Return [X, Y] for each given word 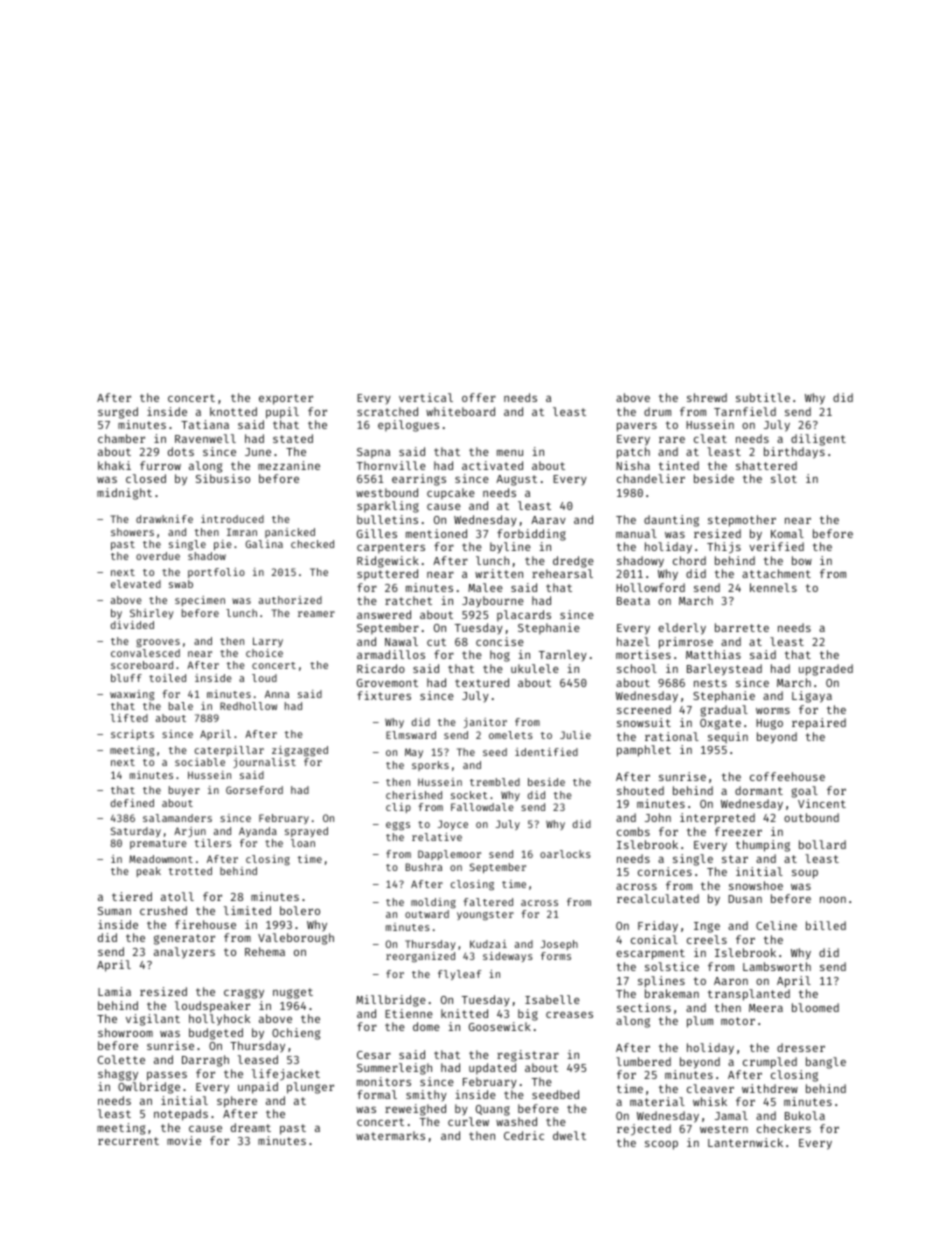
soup [805, 874]
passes [167, 1076]
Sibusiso [223, 478]
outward [427, 914]
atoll [177, 896]
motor [738, 1021]
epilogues [408, 426]
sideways [508, 957]
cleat [710, 438]
